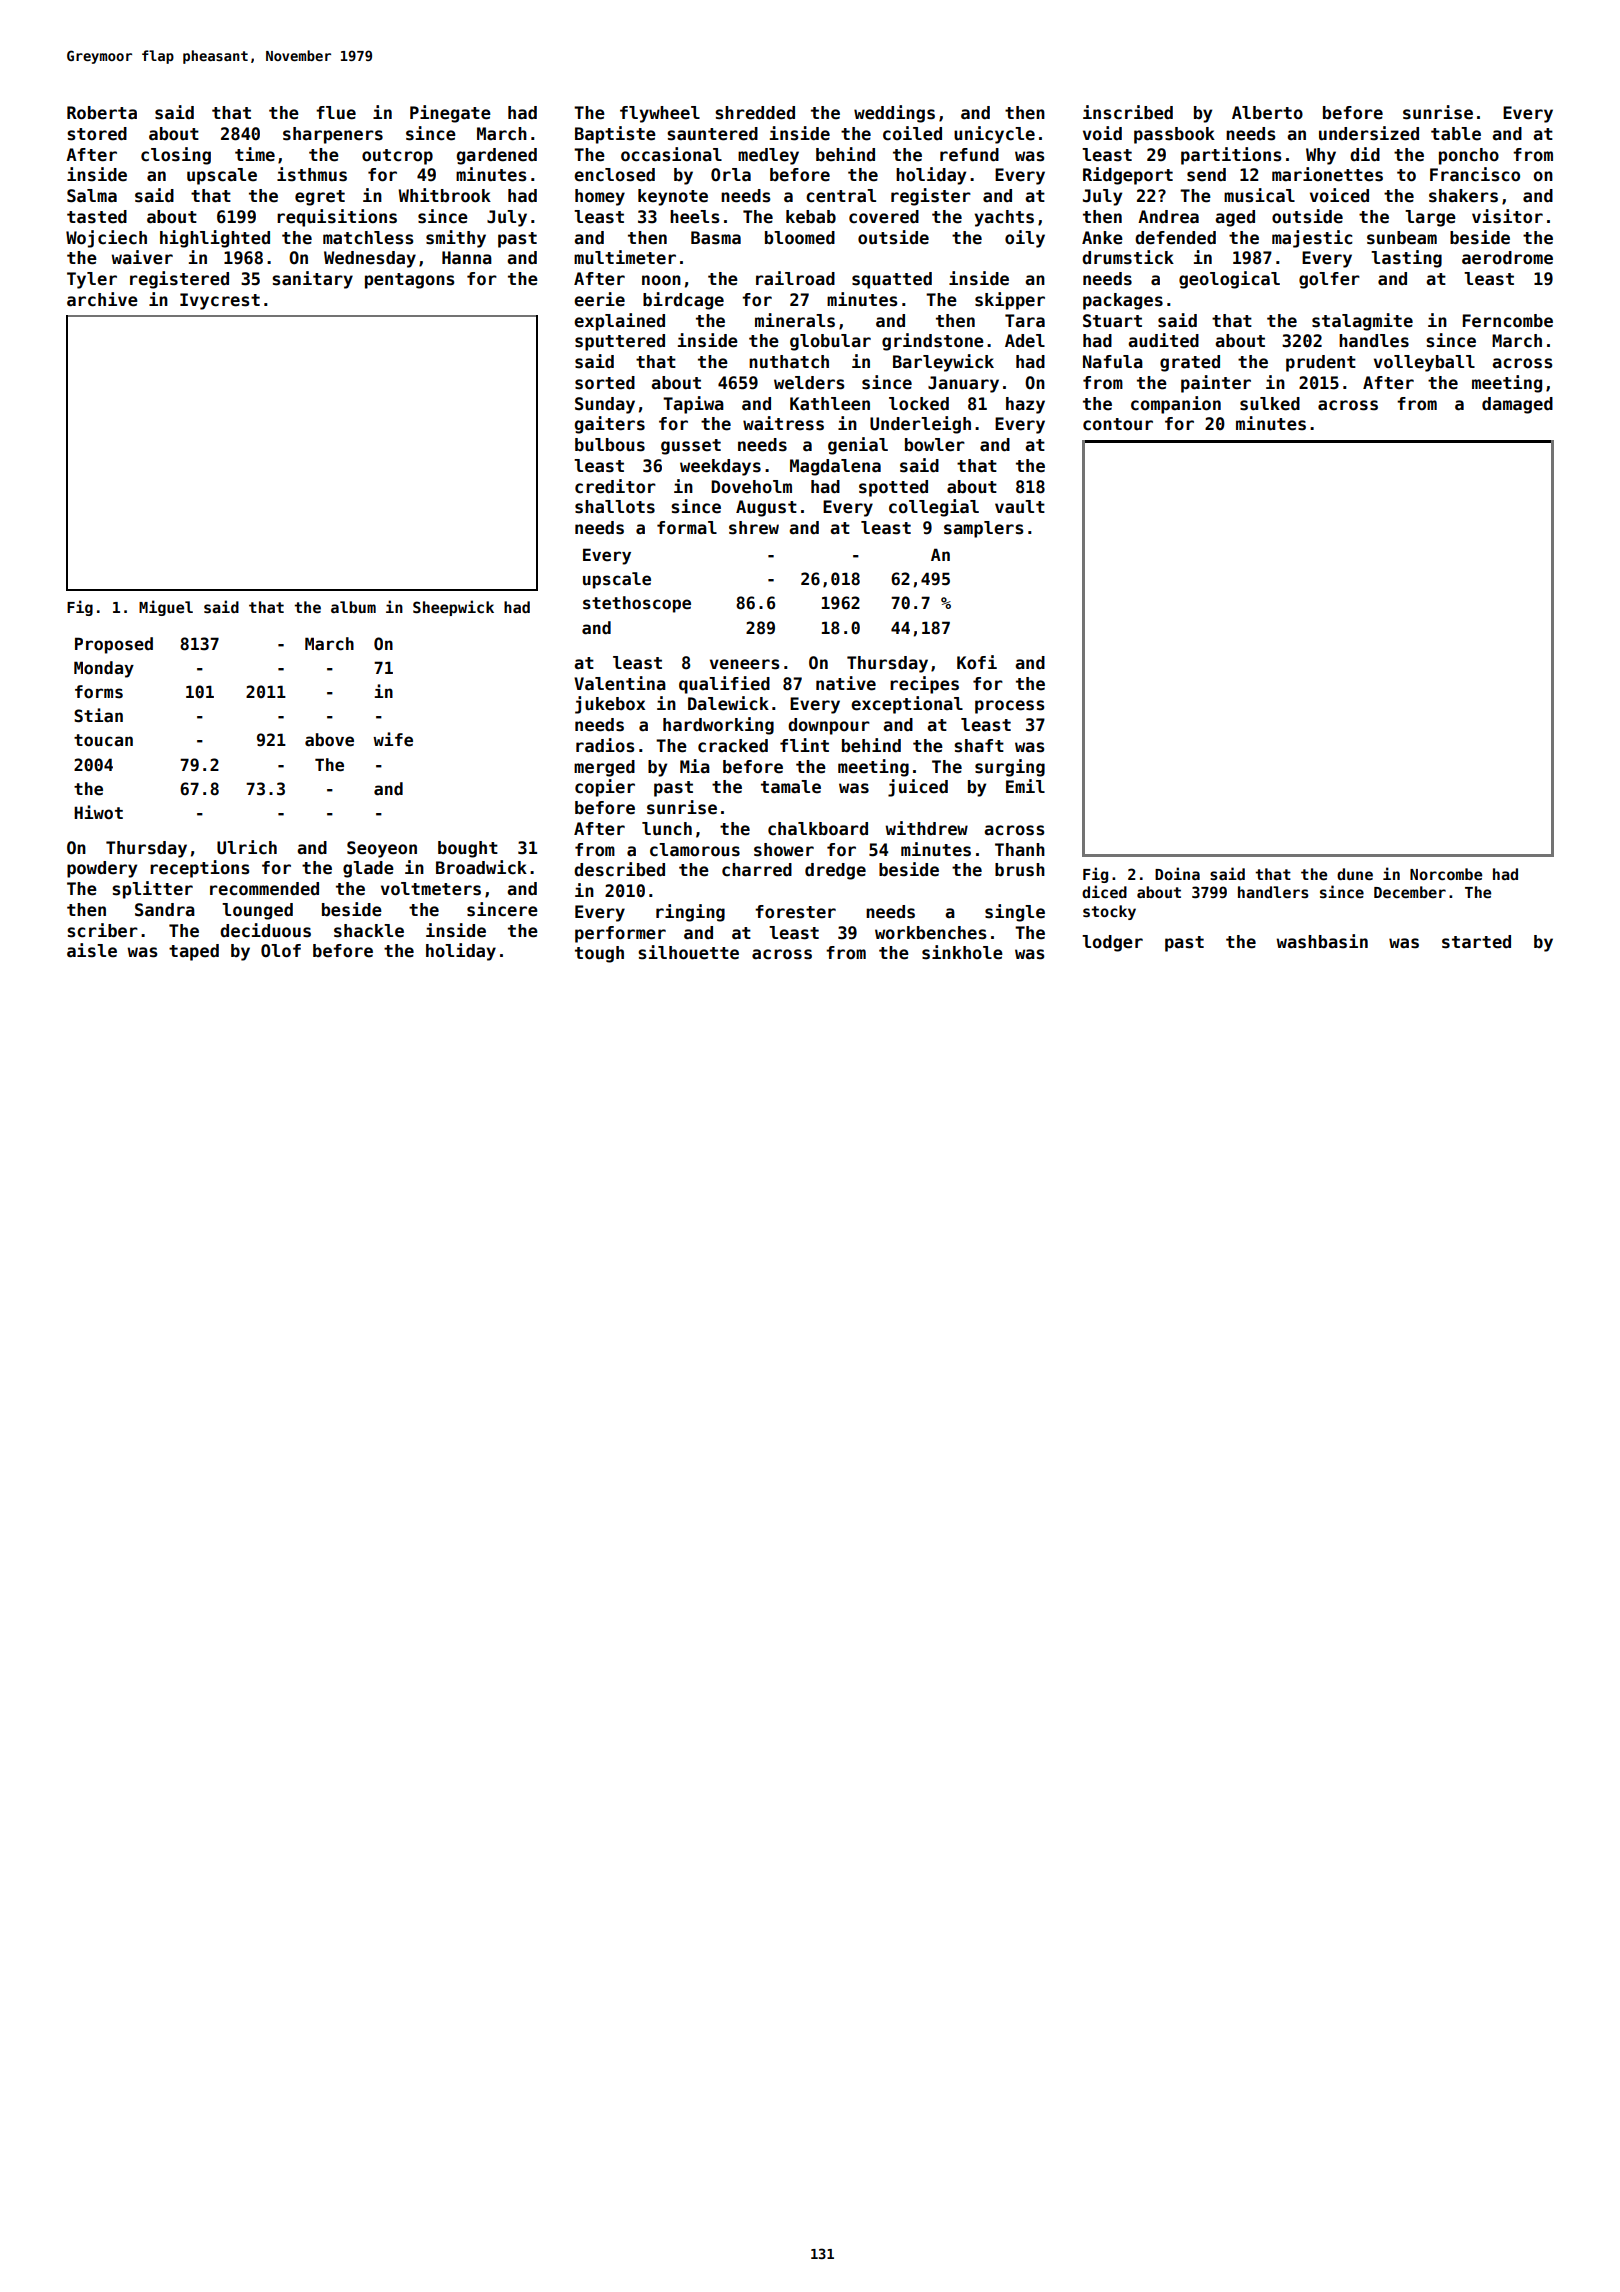 Image resolution: width=1620 pixels, height=2292 pixels. Describe the element at coordinates (1174, 135) in the document. I see `passbook` at that location.
